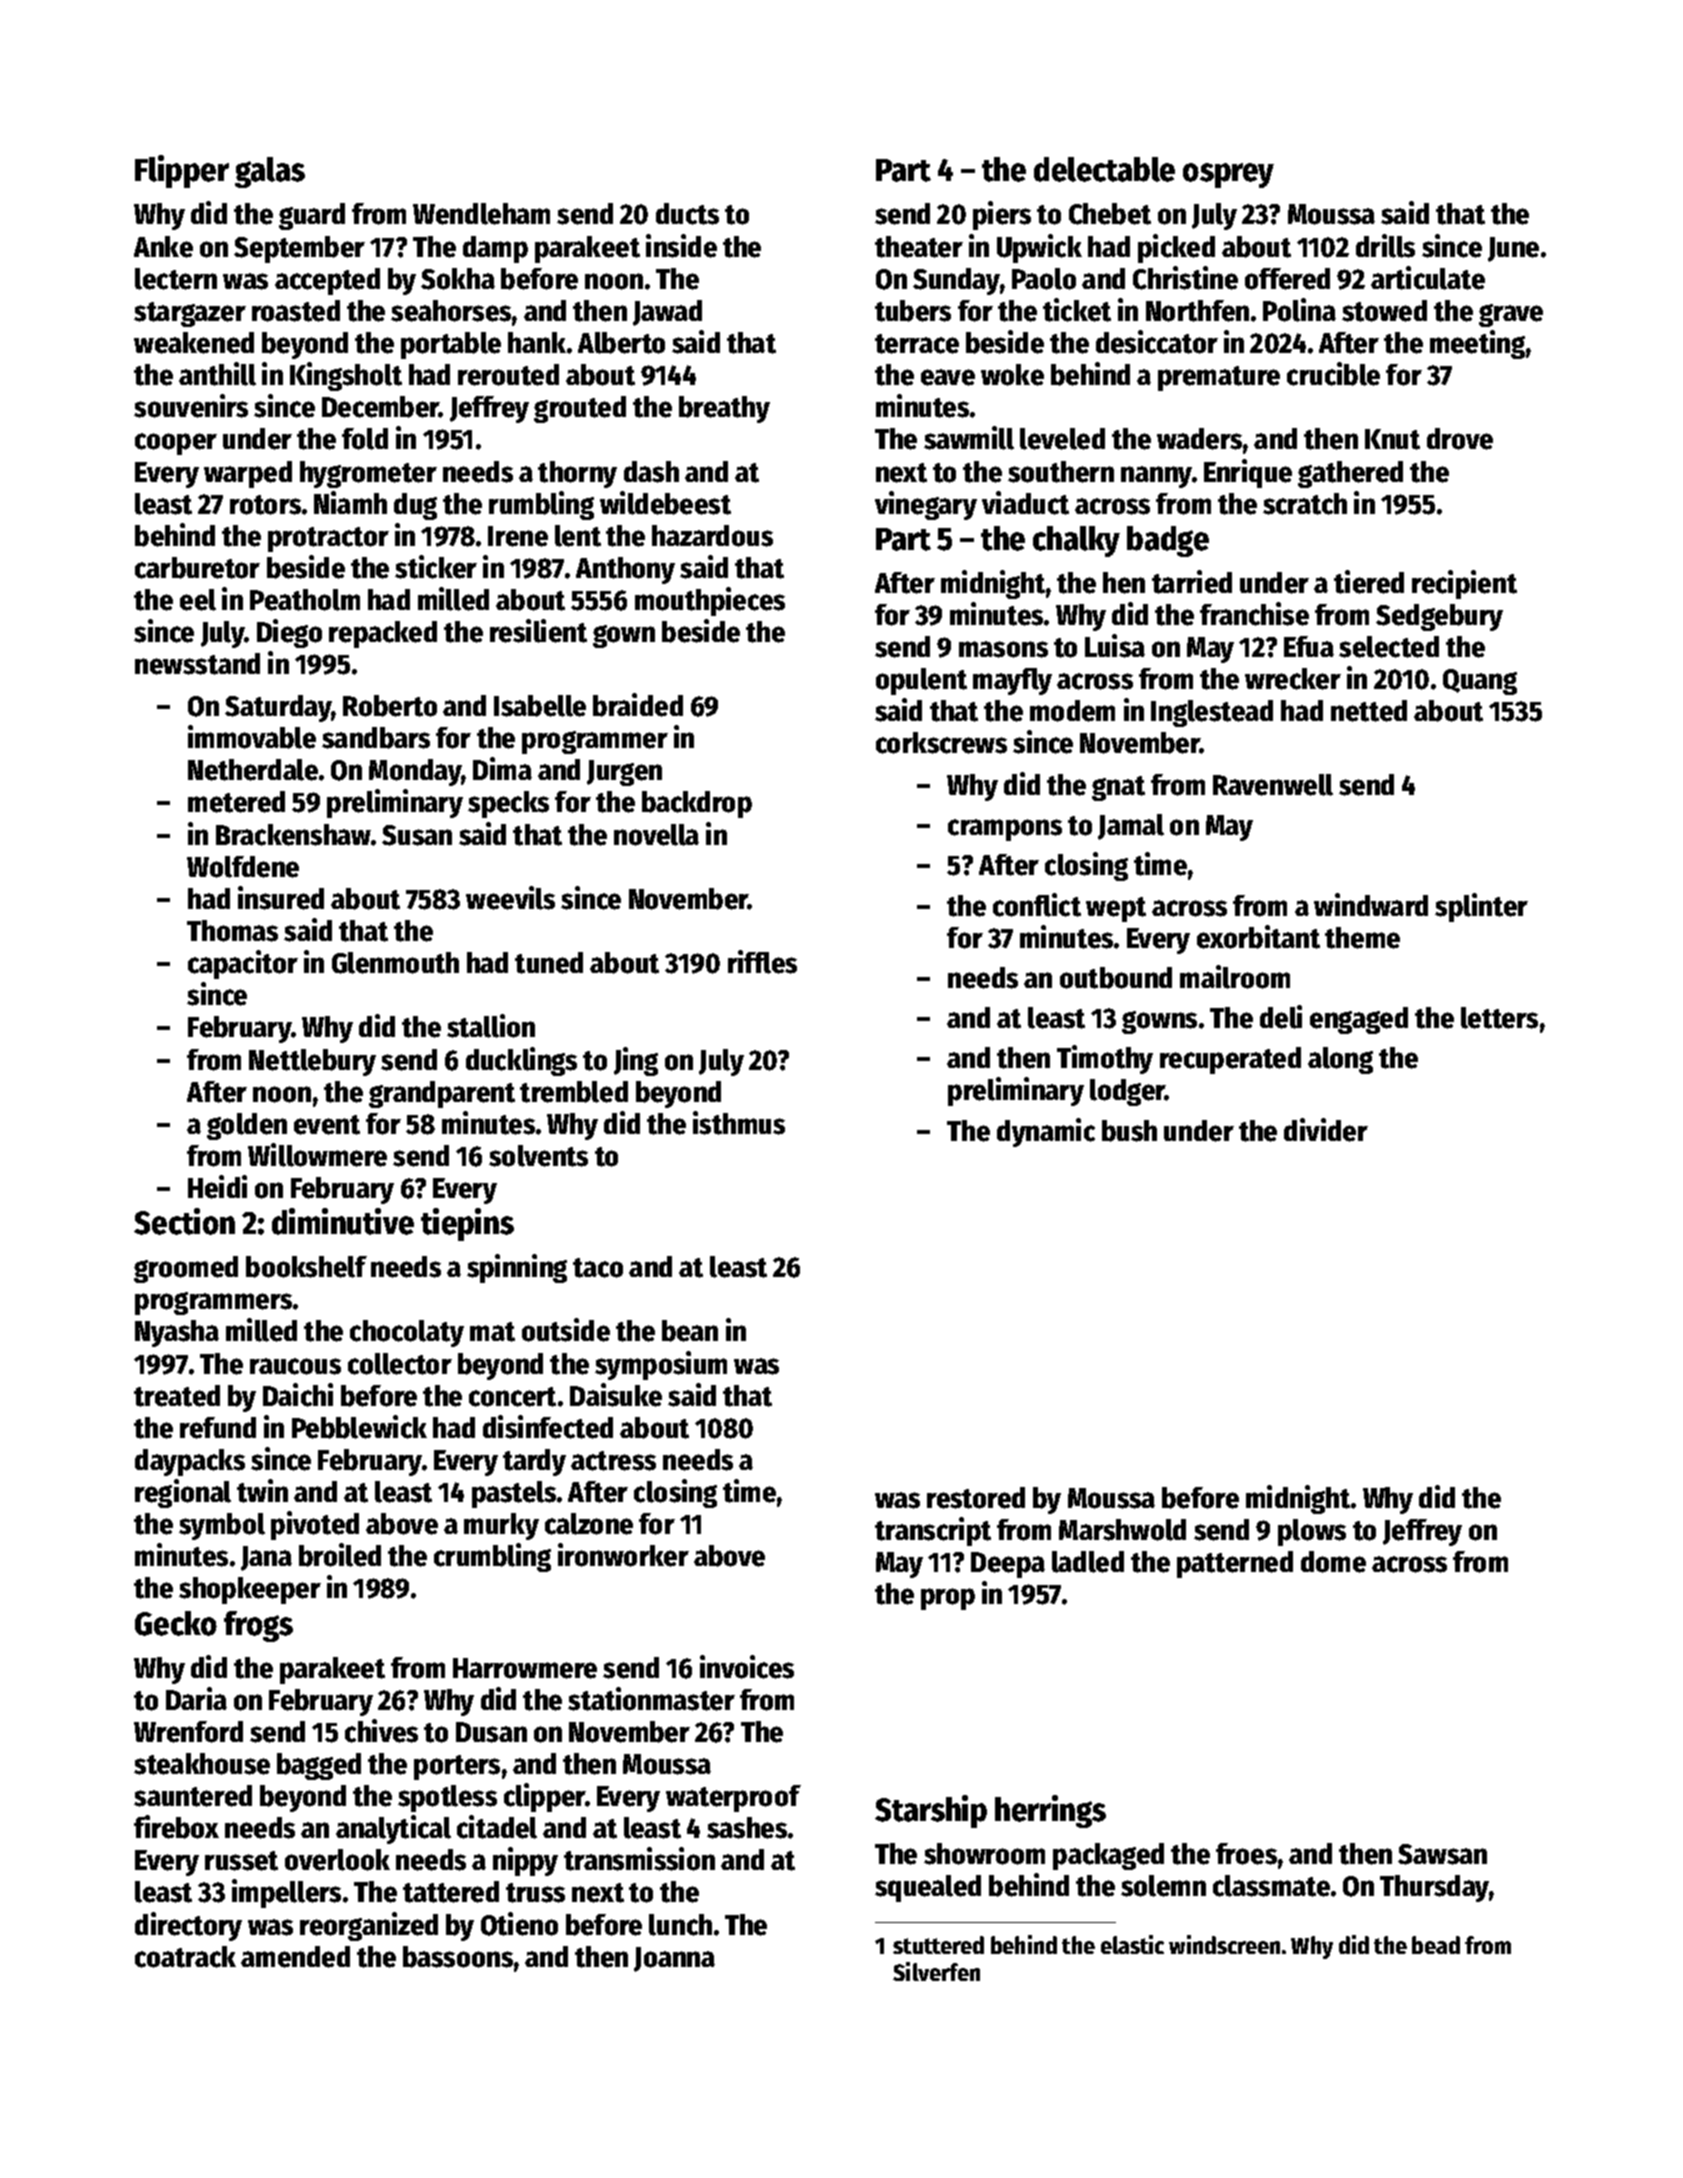  Describe the element at coordinates (1228, 175) in the document. I see `osprey` at that location.
